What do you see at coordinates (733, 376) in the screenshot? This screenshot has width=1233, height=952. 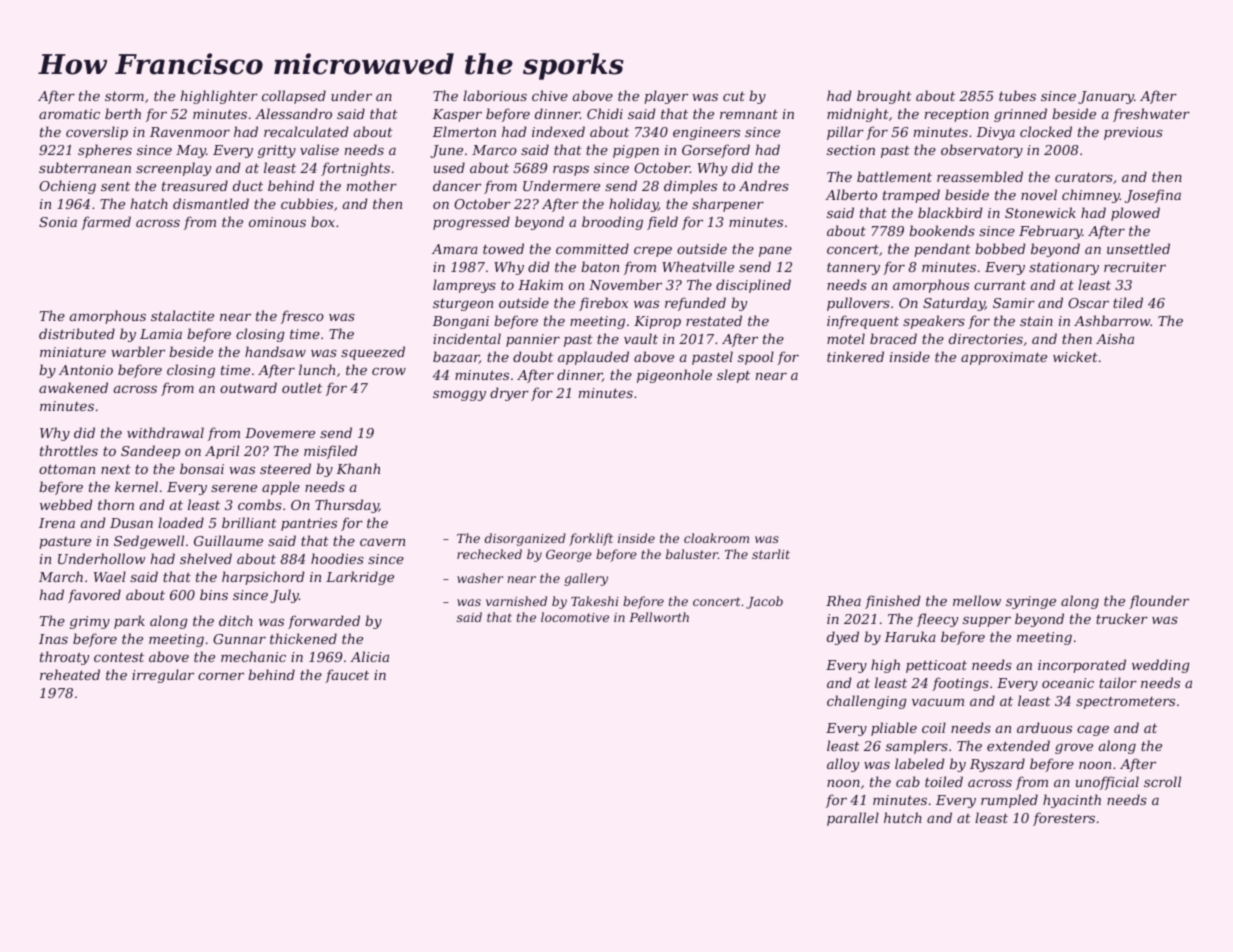 I see `slept` at bounding box center [733, 376].
